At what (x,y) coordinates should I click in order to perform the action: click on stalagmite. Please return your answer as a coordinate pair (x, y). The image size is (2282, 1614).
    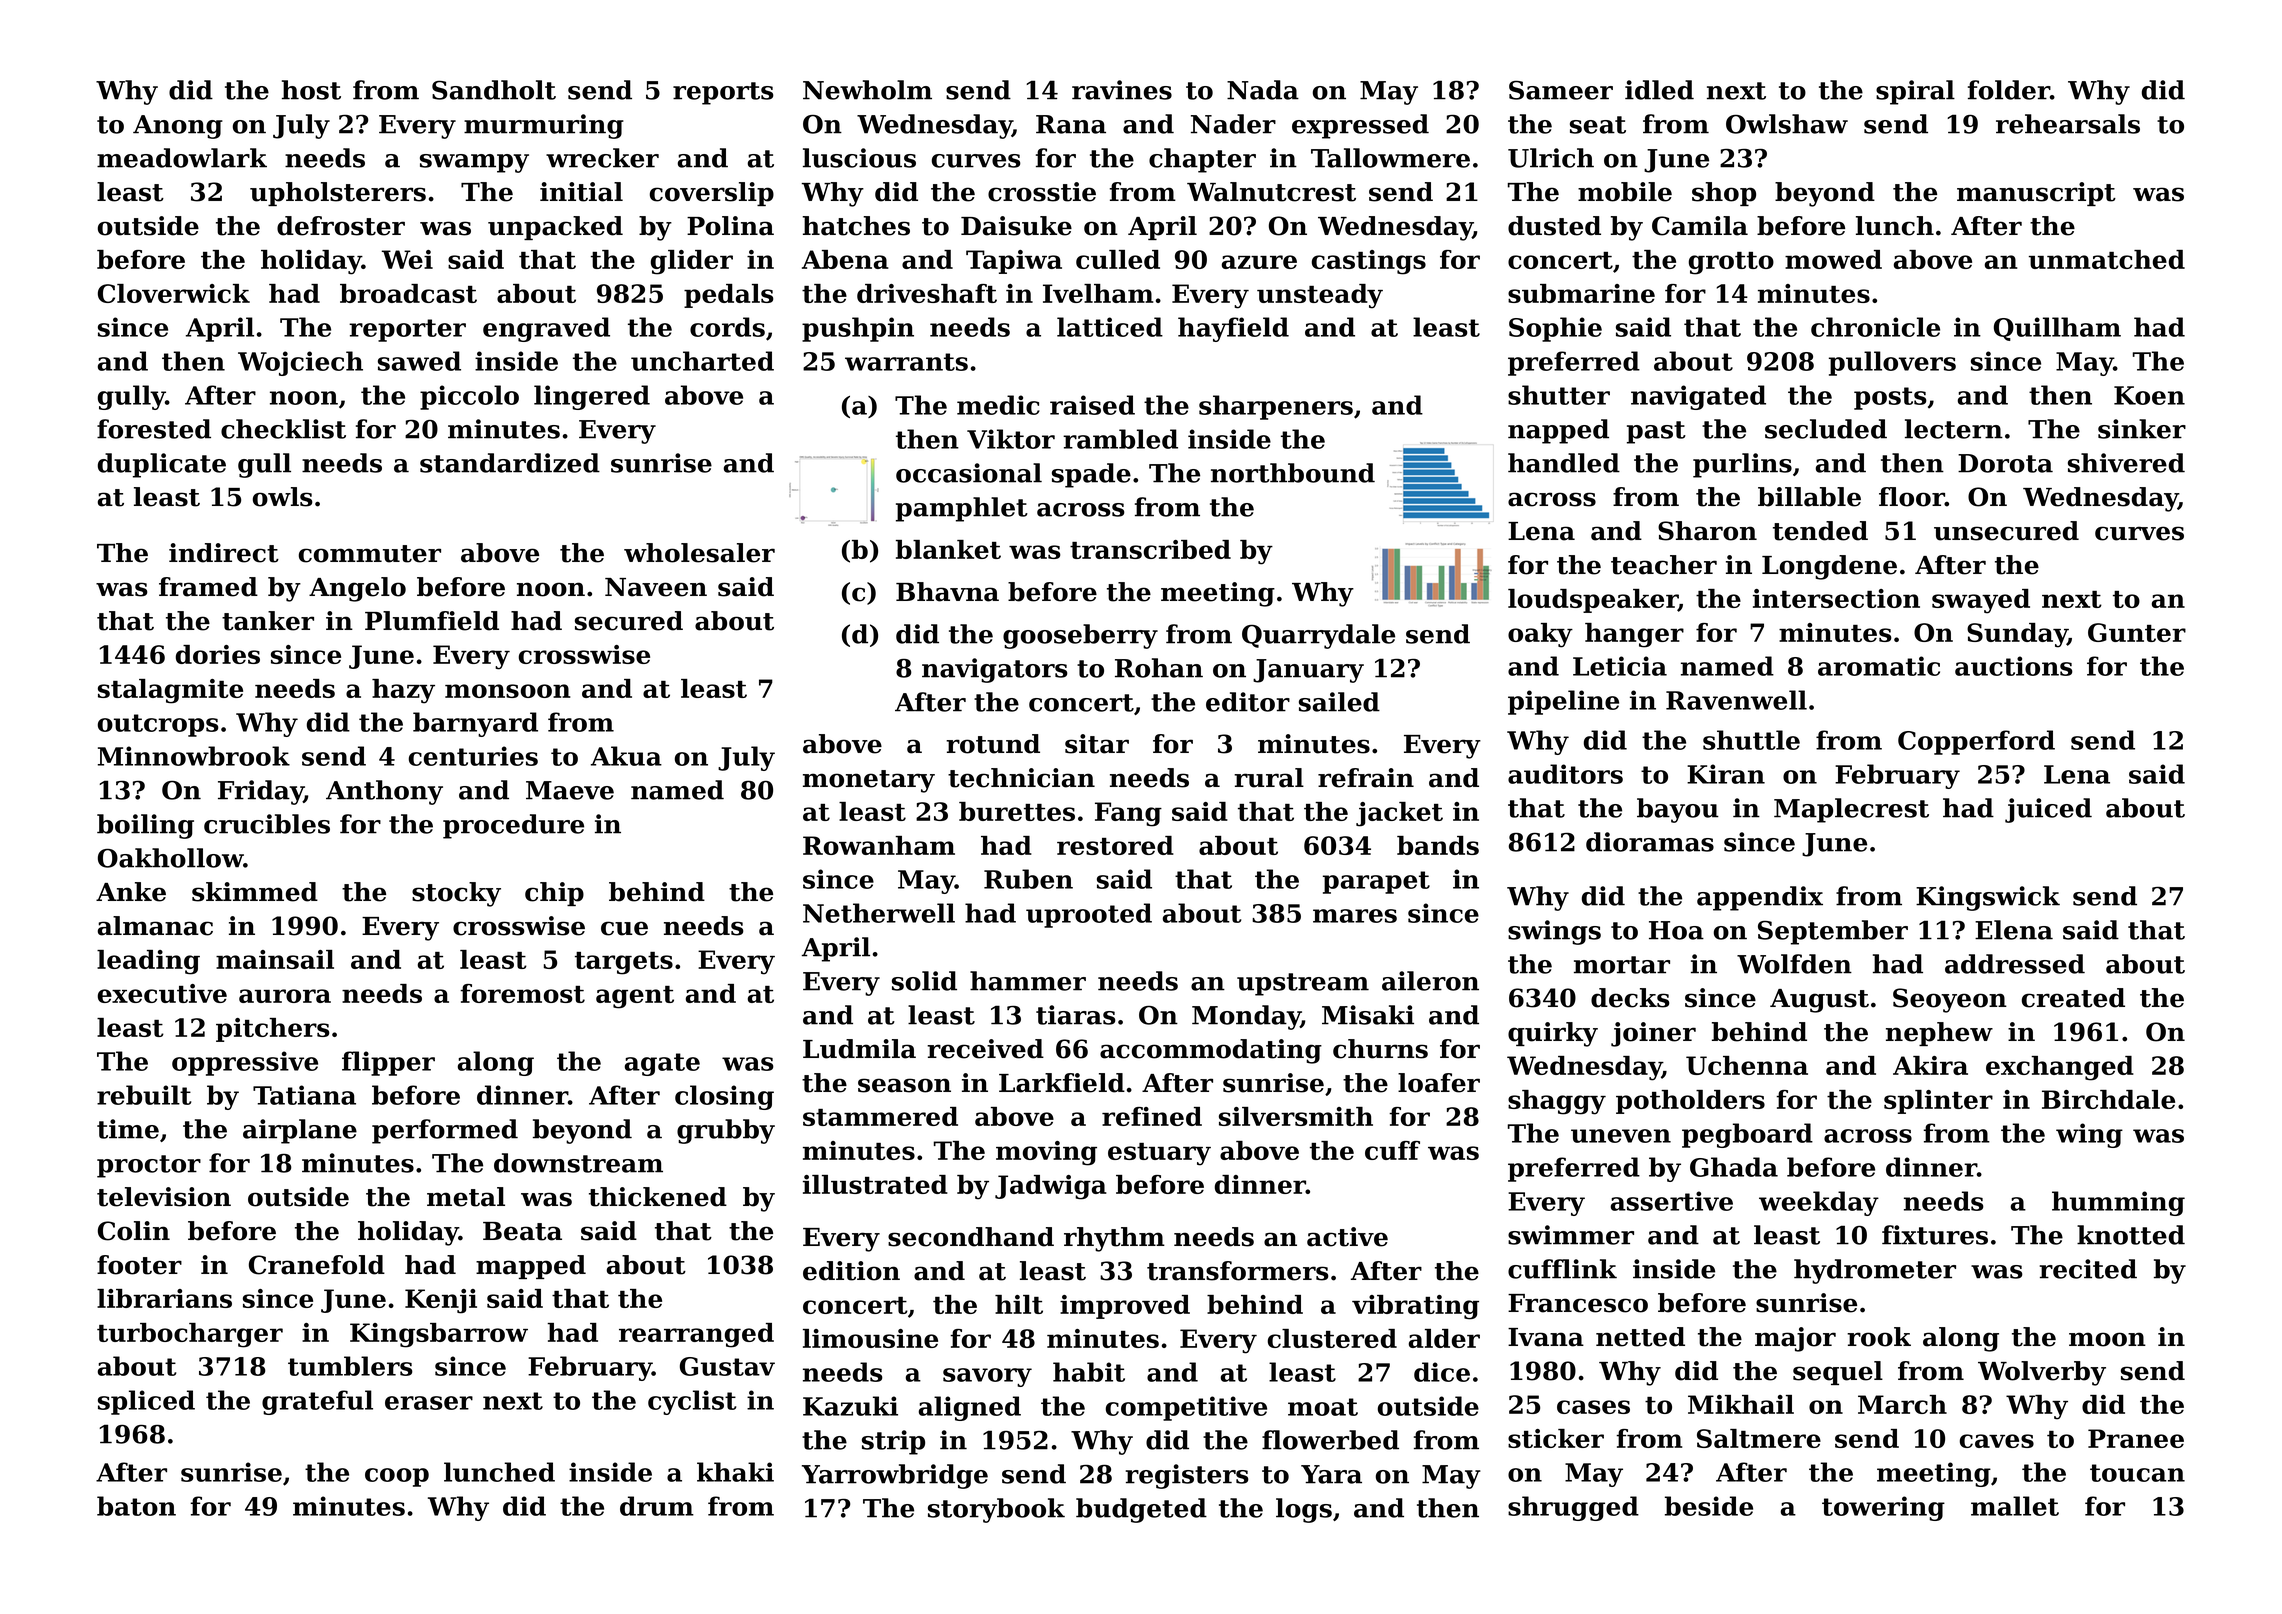
    Looking at the image, I should click on (170, 691).
